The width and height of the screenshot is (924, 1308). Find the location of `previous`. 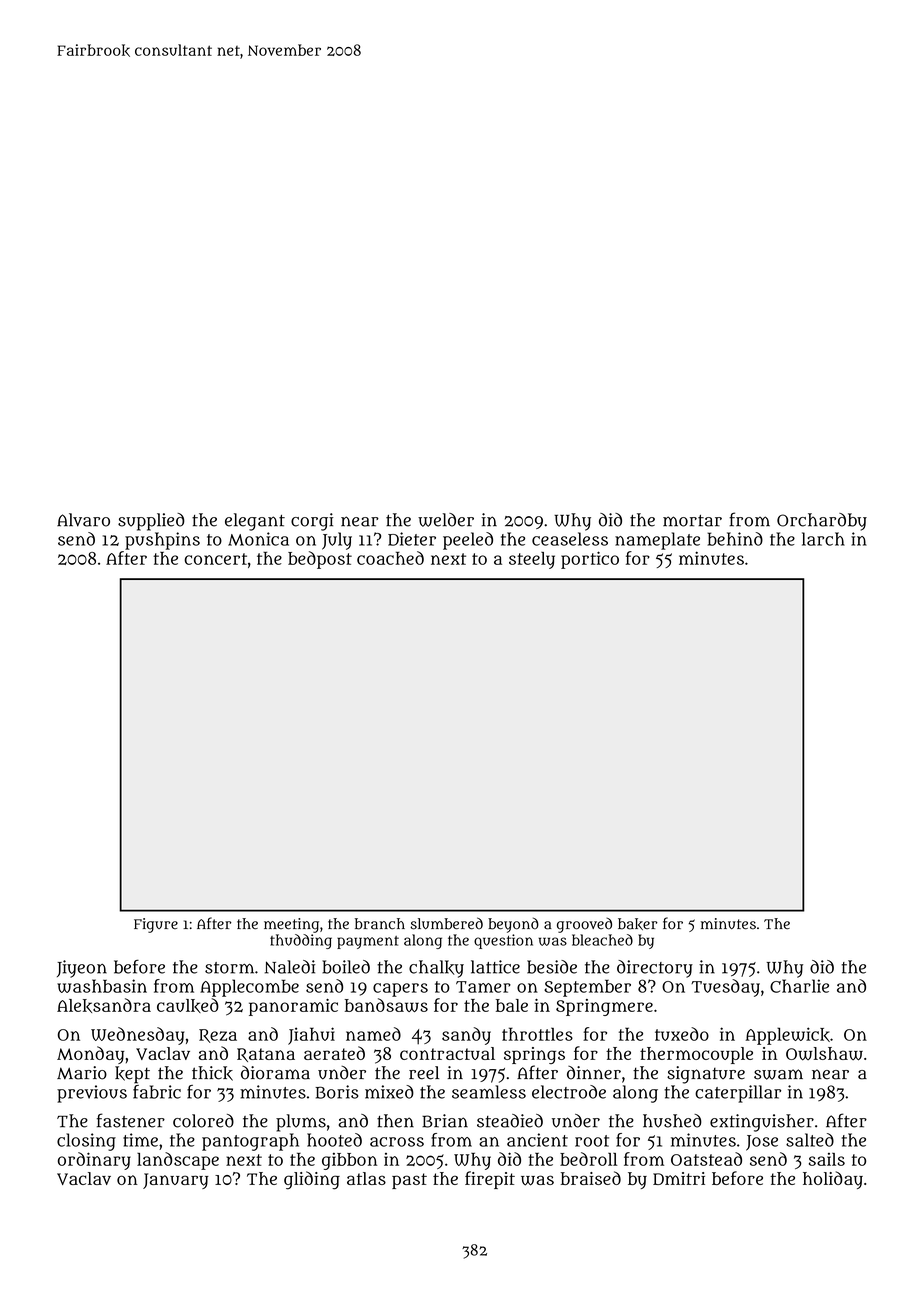

previous is located at coordinates (92, 1094).
